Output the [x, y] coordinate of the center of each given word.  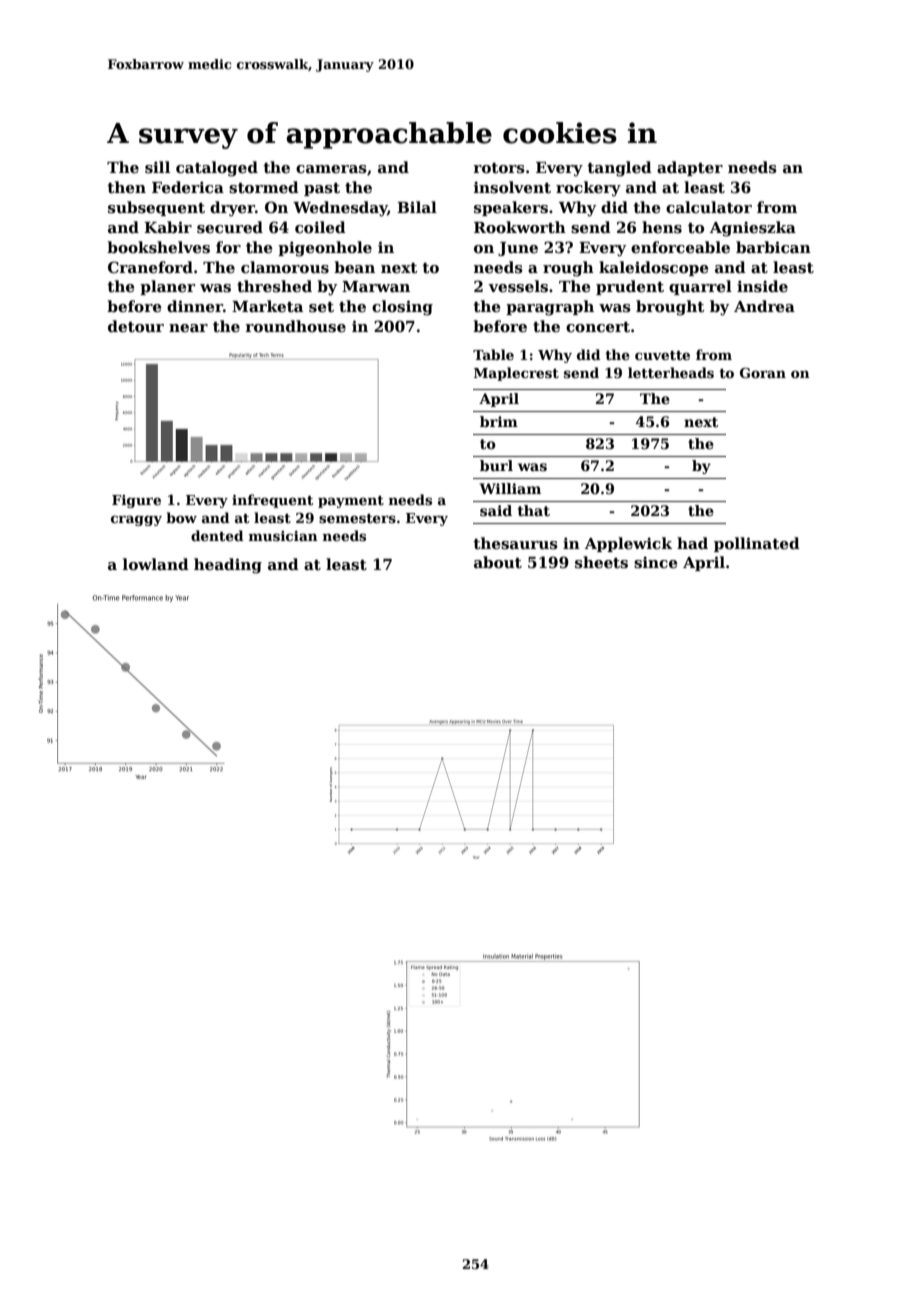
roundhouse [296, 326]
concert [598, 327]
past [322, 189]
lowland [156, 564]
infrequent [272, 501]
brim [499, 421]
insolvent [512, 187]
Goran [763, 373]
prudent [630, 287]
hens [662, 227]
